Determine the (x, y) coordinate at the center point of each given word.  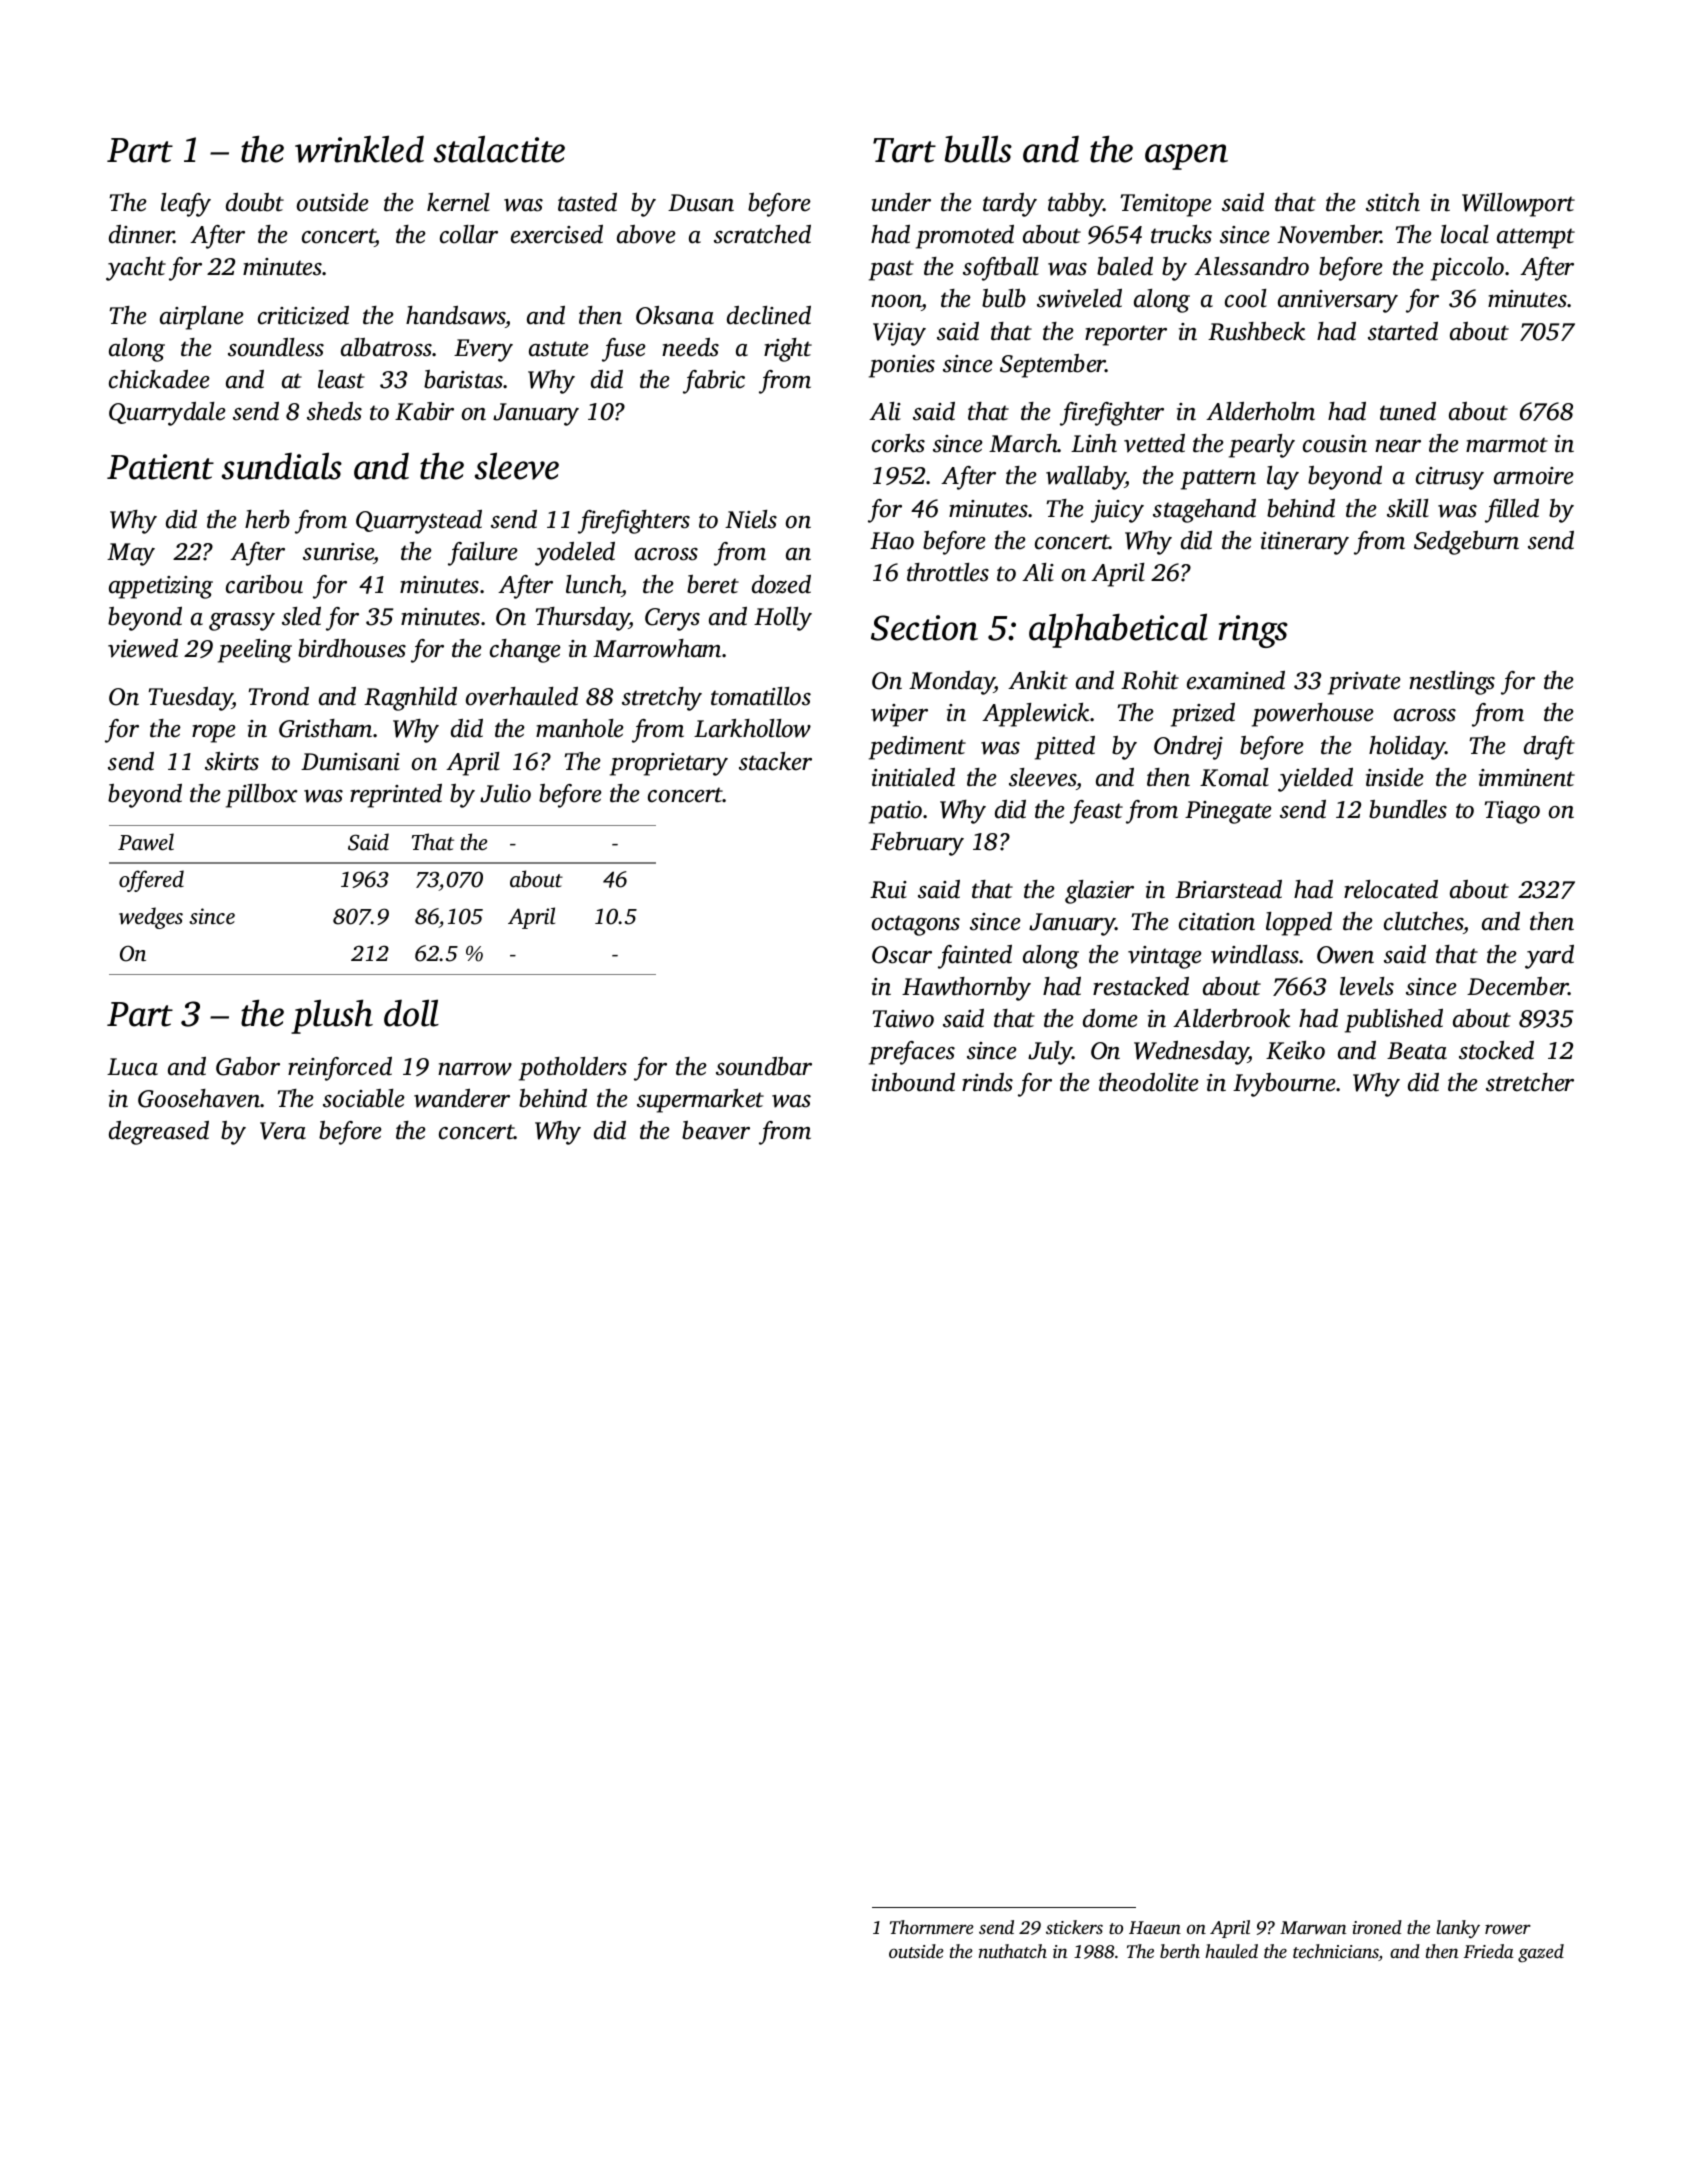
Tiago (1512, 812)
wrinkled (359, 149)
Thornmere (932, 1927)
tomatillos (761, 696)
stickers (1074, 1927)
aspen (1186, 157)
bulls (978, 149)
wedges (151, 918)
